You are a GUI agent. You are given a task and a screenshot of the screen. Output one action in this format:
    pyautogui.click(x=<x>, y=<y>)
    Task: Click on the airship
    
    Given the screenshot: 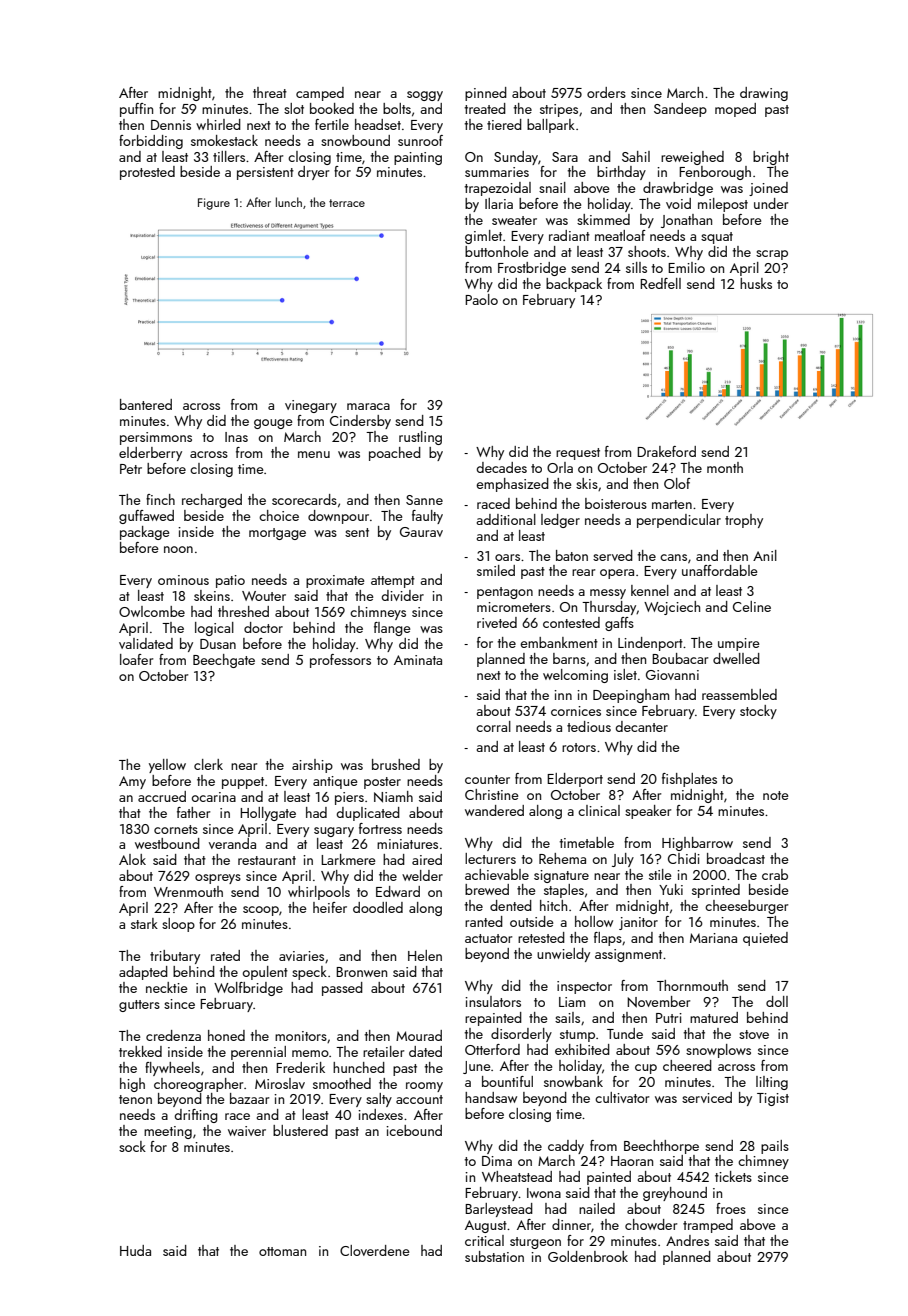 What is the action you would take?
    pyautogui.click(x=312, y=766)
